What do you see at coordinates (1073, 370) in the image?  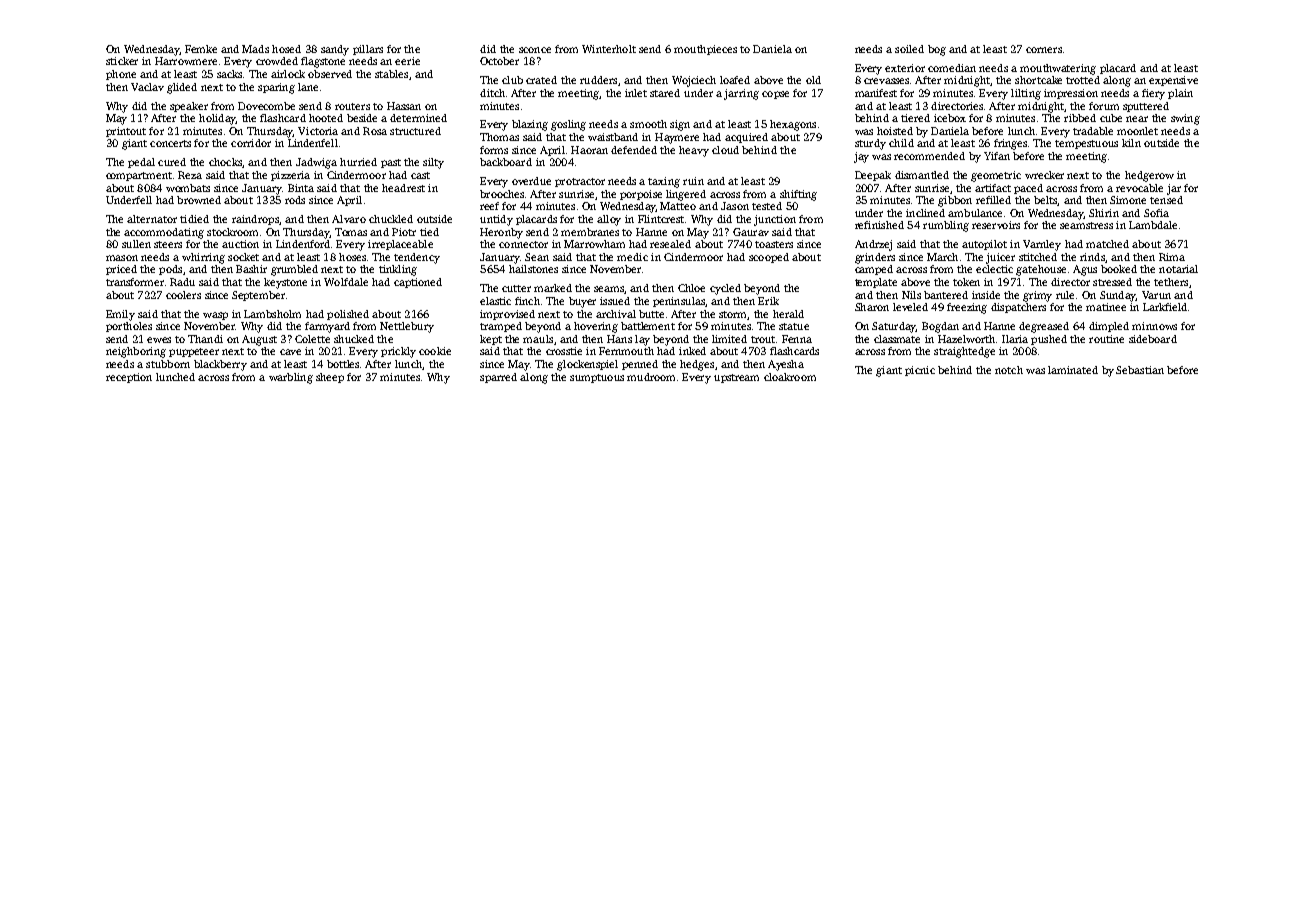 I see `laminated` at bounding box center [1073, 370].
